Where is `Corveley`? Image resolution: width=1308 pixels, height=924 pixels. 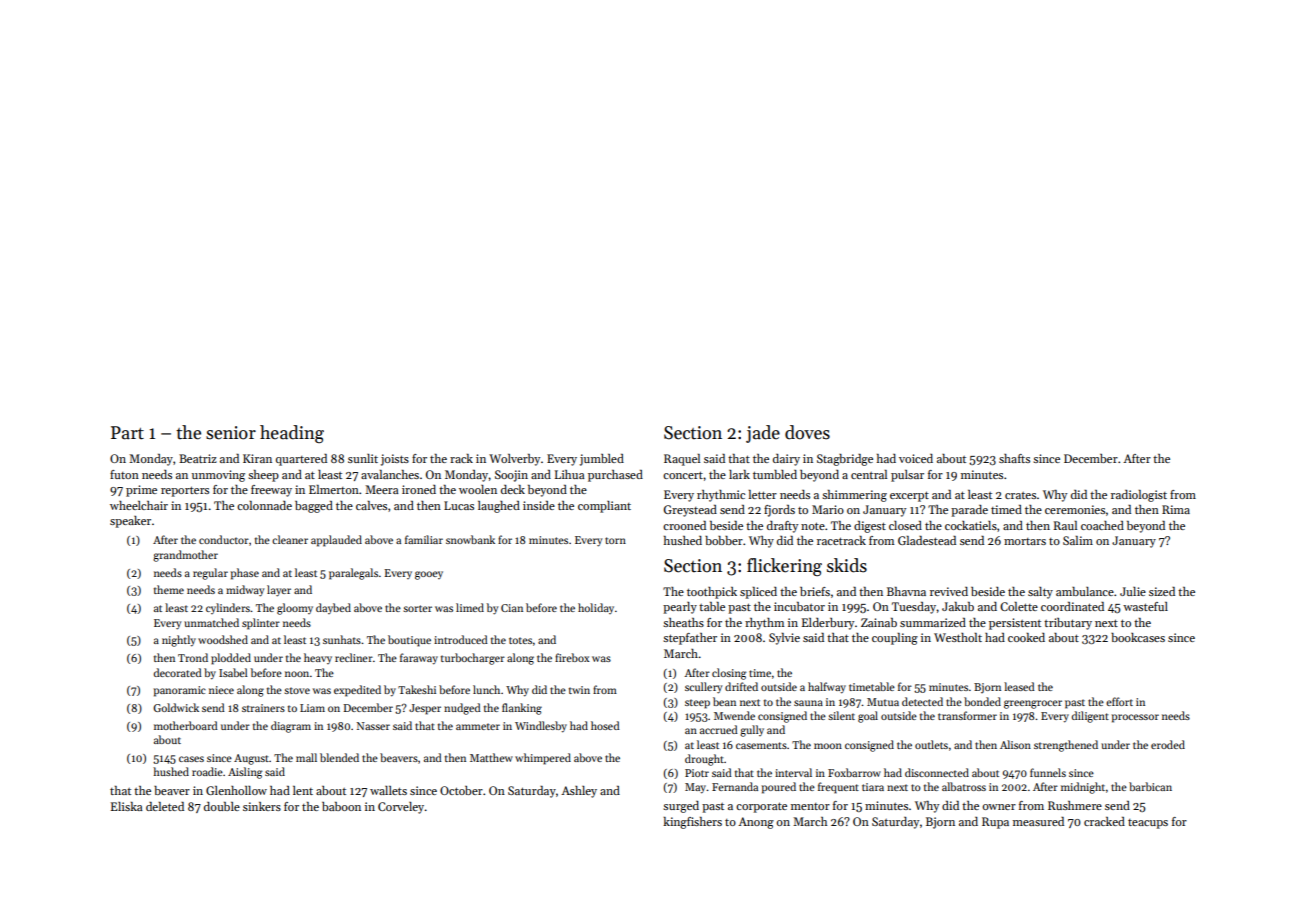
Corveley is located at coordinates (401, 808).
